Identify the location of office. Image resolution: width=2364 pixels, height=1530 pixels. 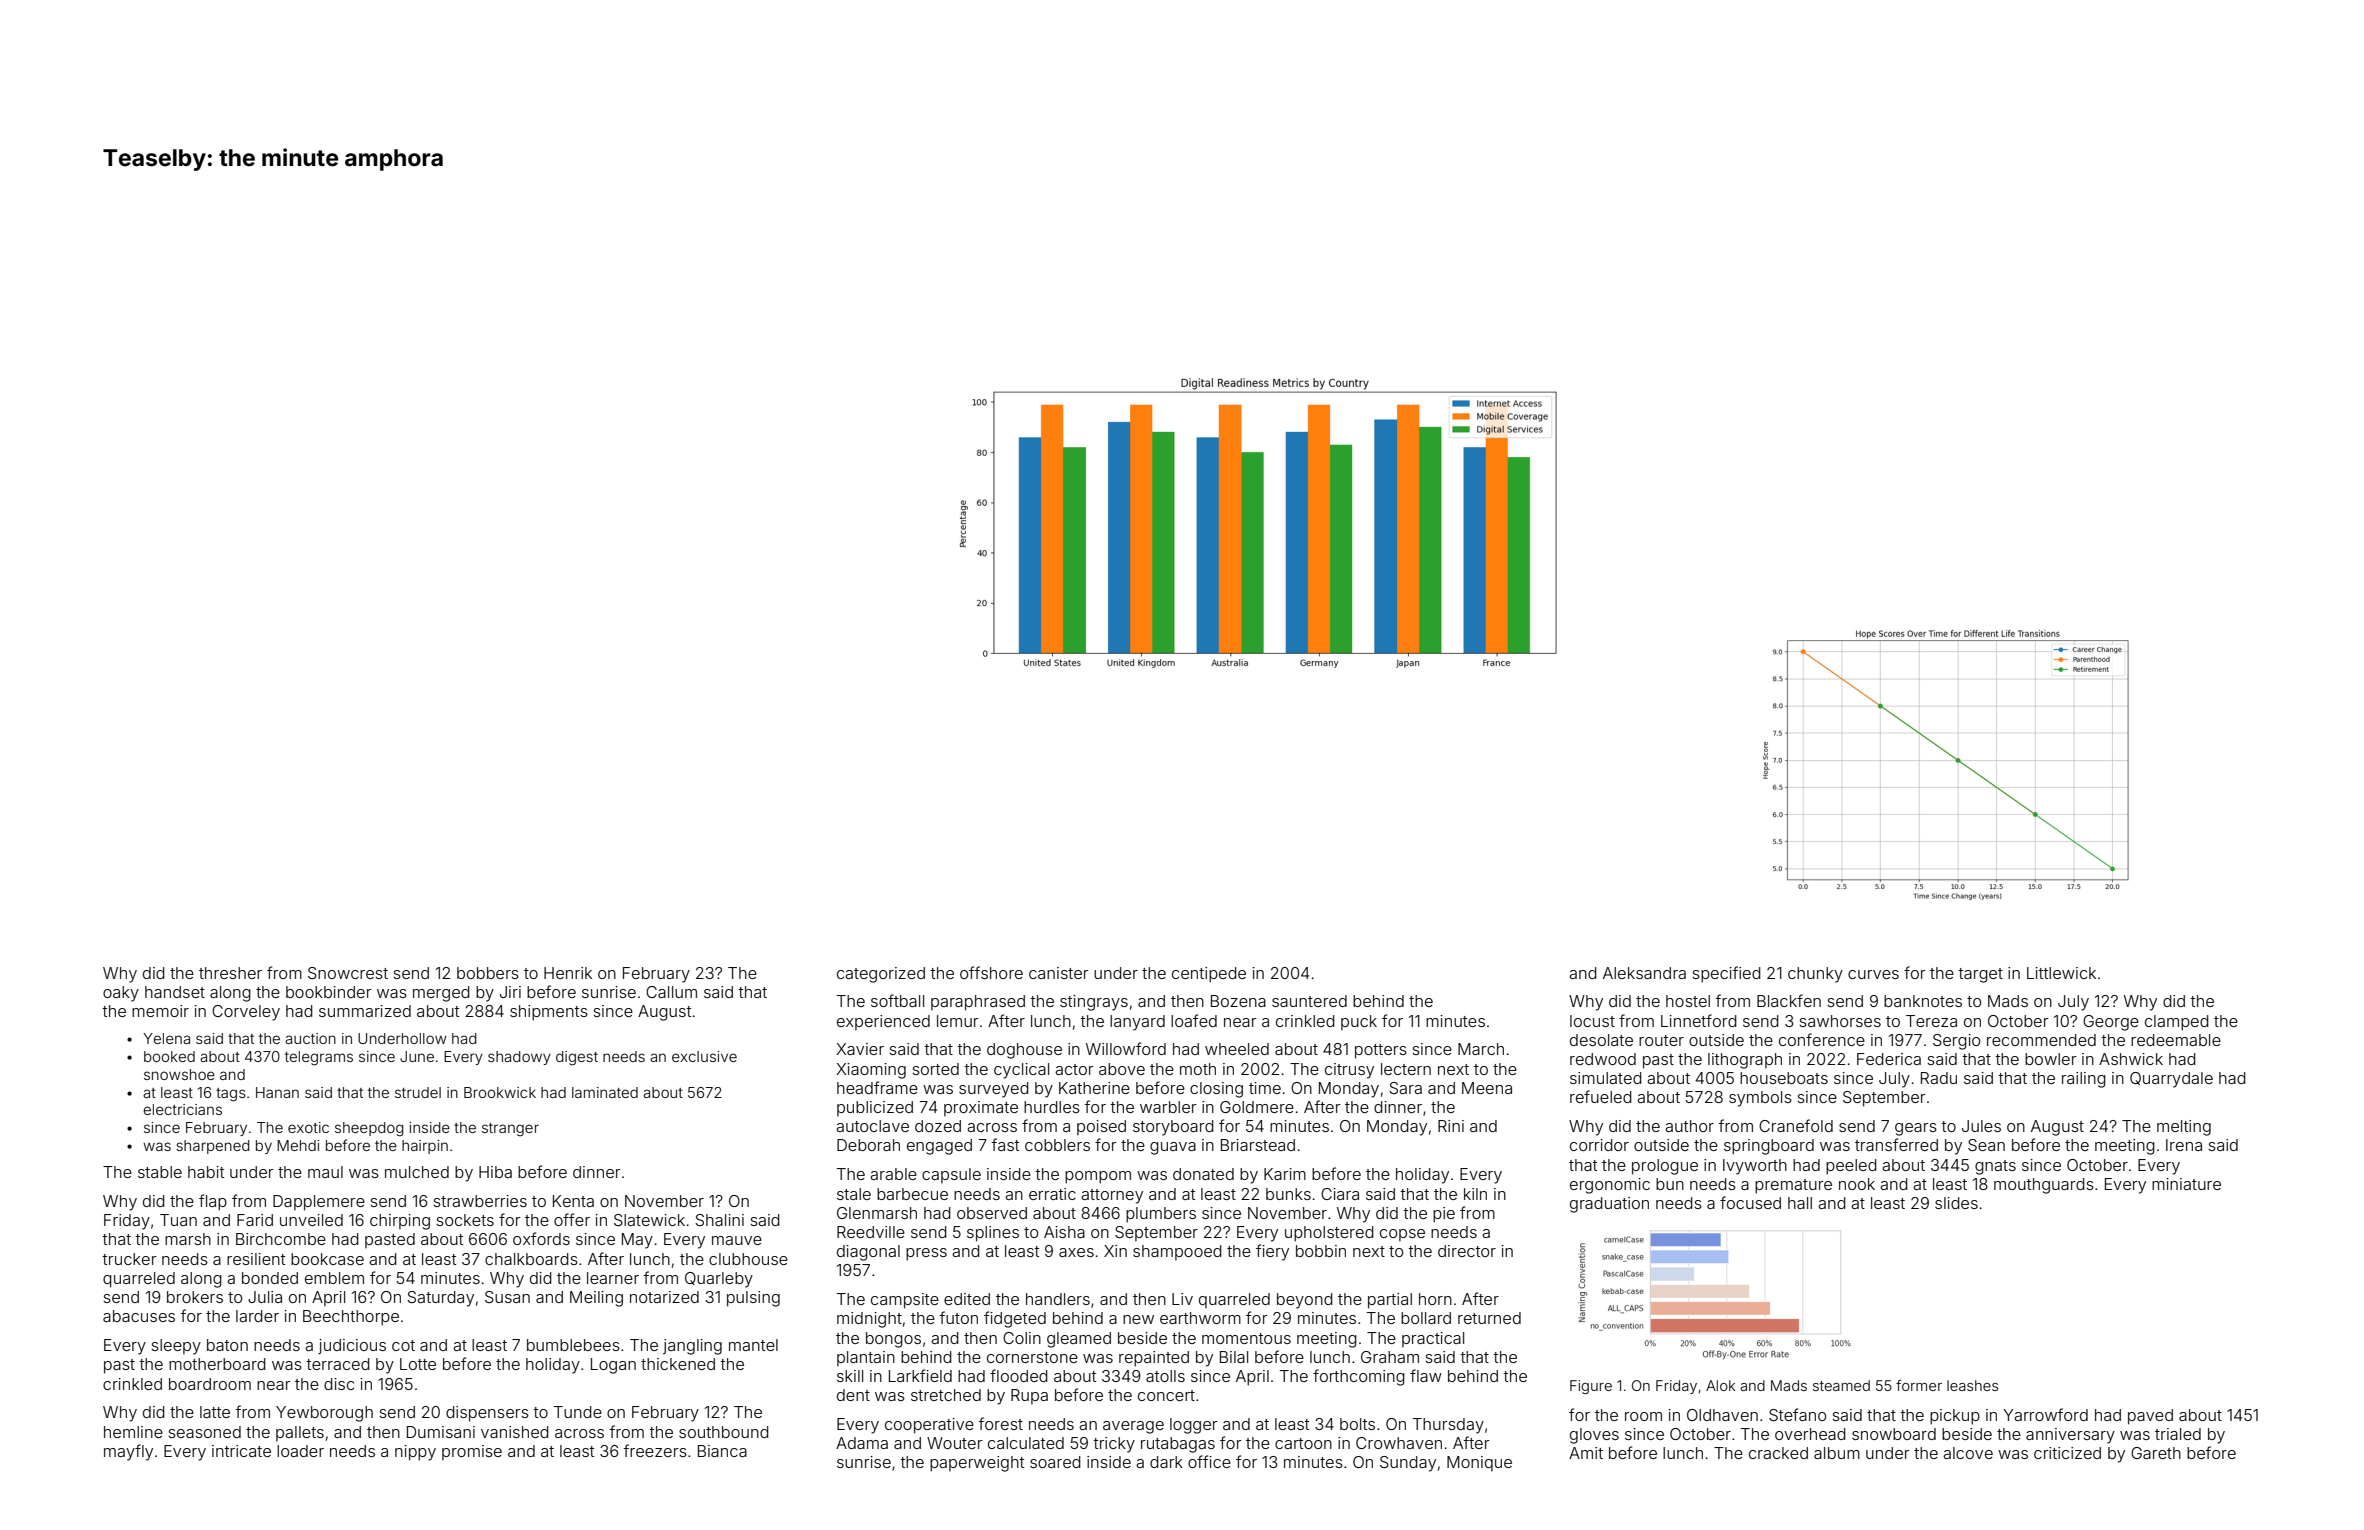
(1209, 1461).
